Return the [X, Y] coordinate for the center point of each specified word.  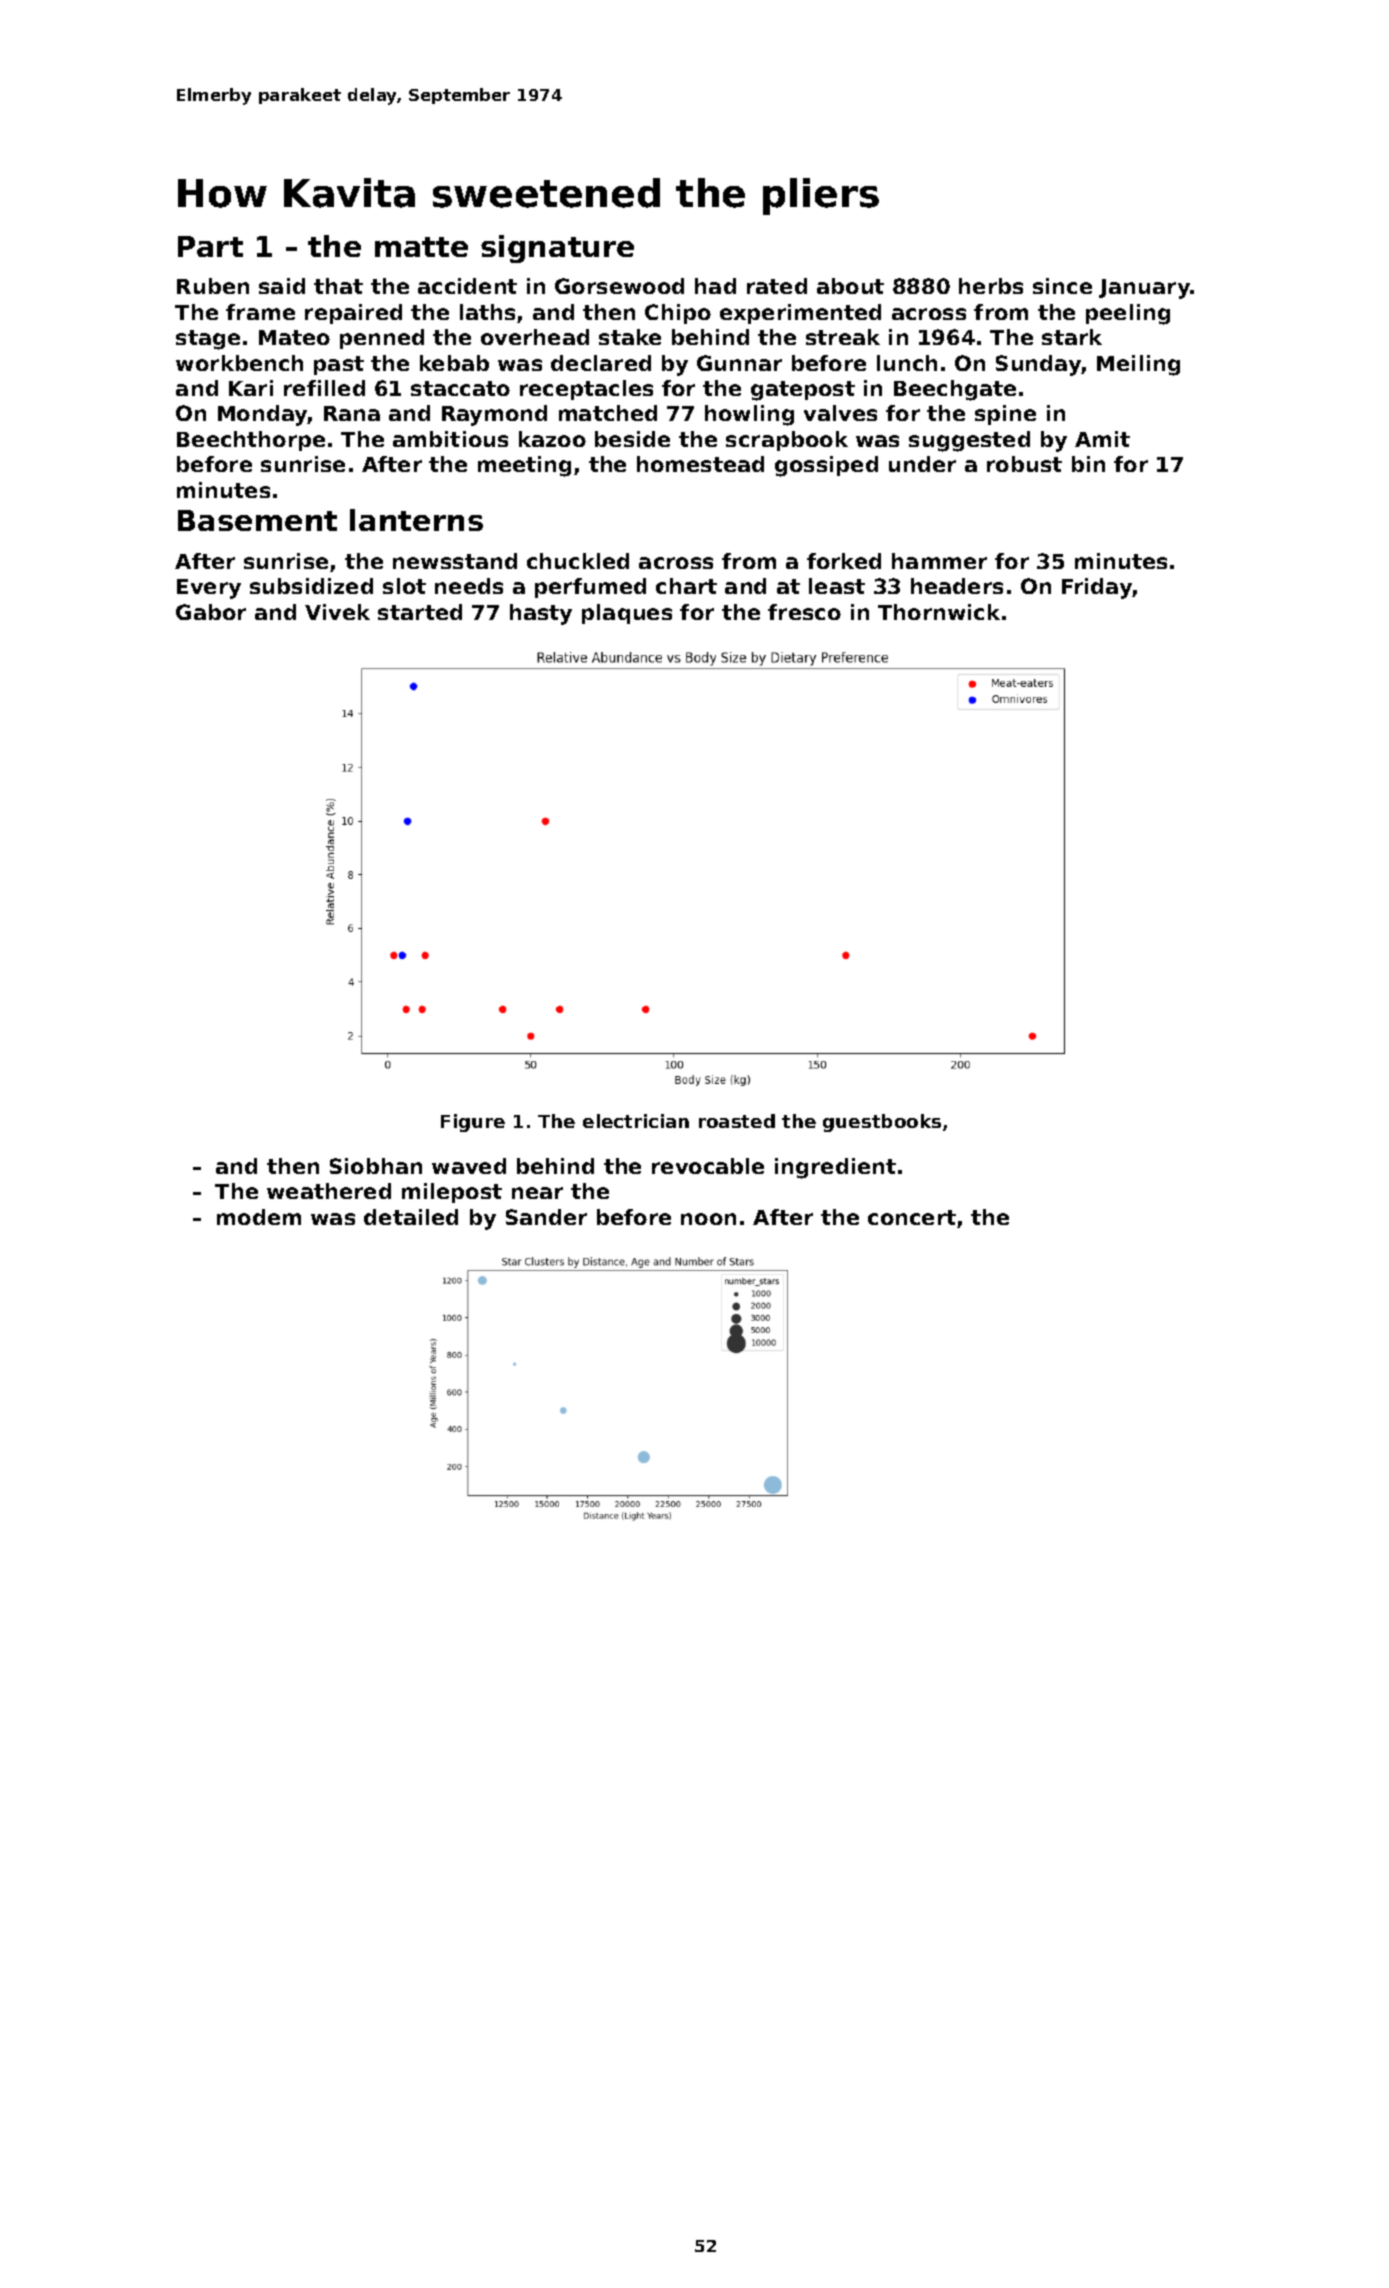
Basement [257, 520]
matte [421, 247]
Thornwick [939, 612]
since [1062, 286]
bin [1088, 464]
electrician [636, 1121]
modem [259, 1217]
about [850, 286]
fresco [804, 612]
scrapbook [787, 441]
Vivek [337, 612]
